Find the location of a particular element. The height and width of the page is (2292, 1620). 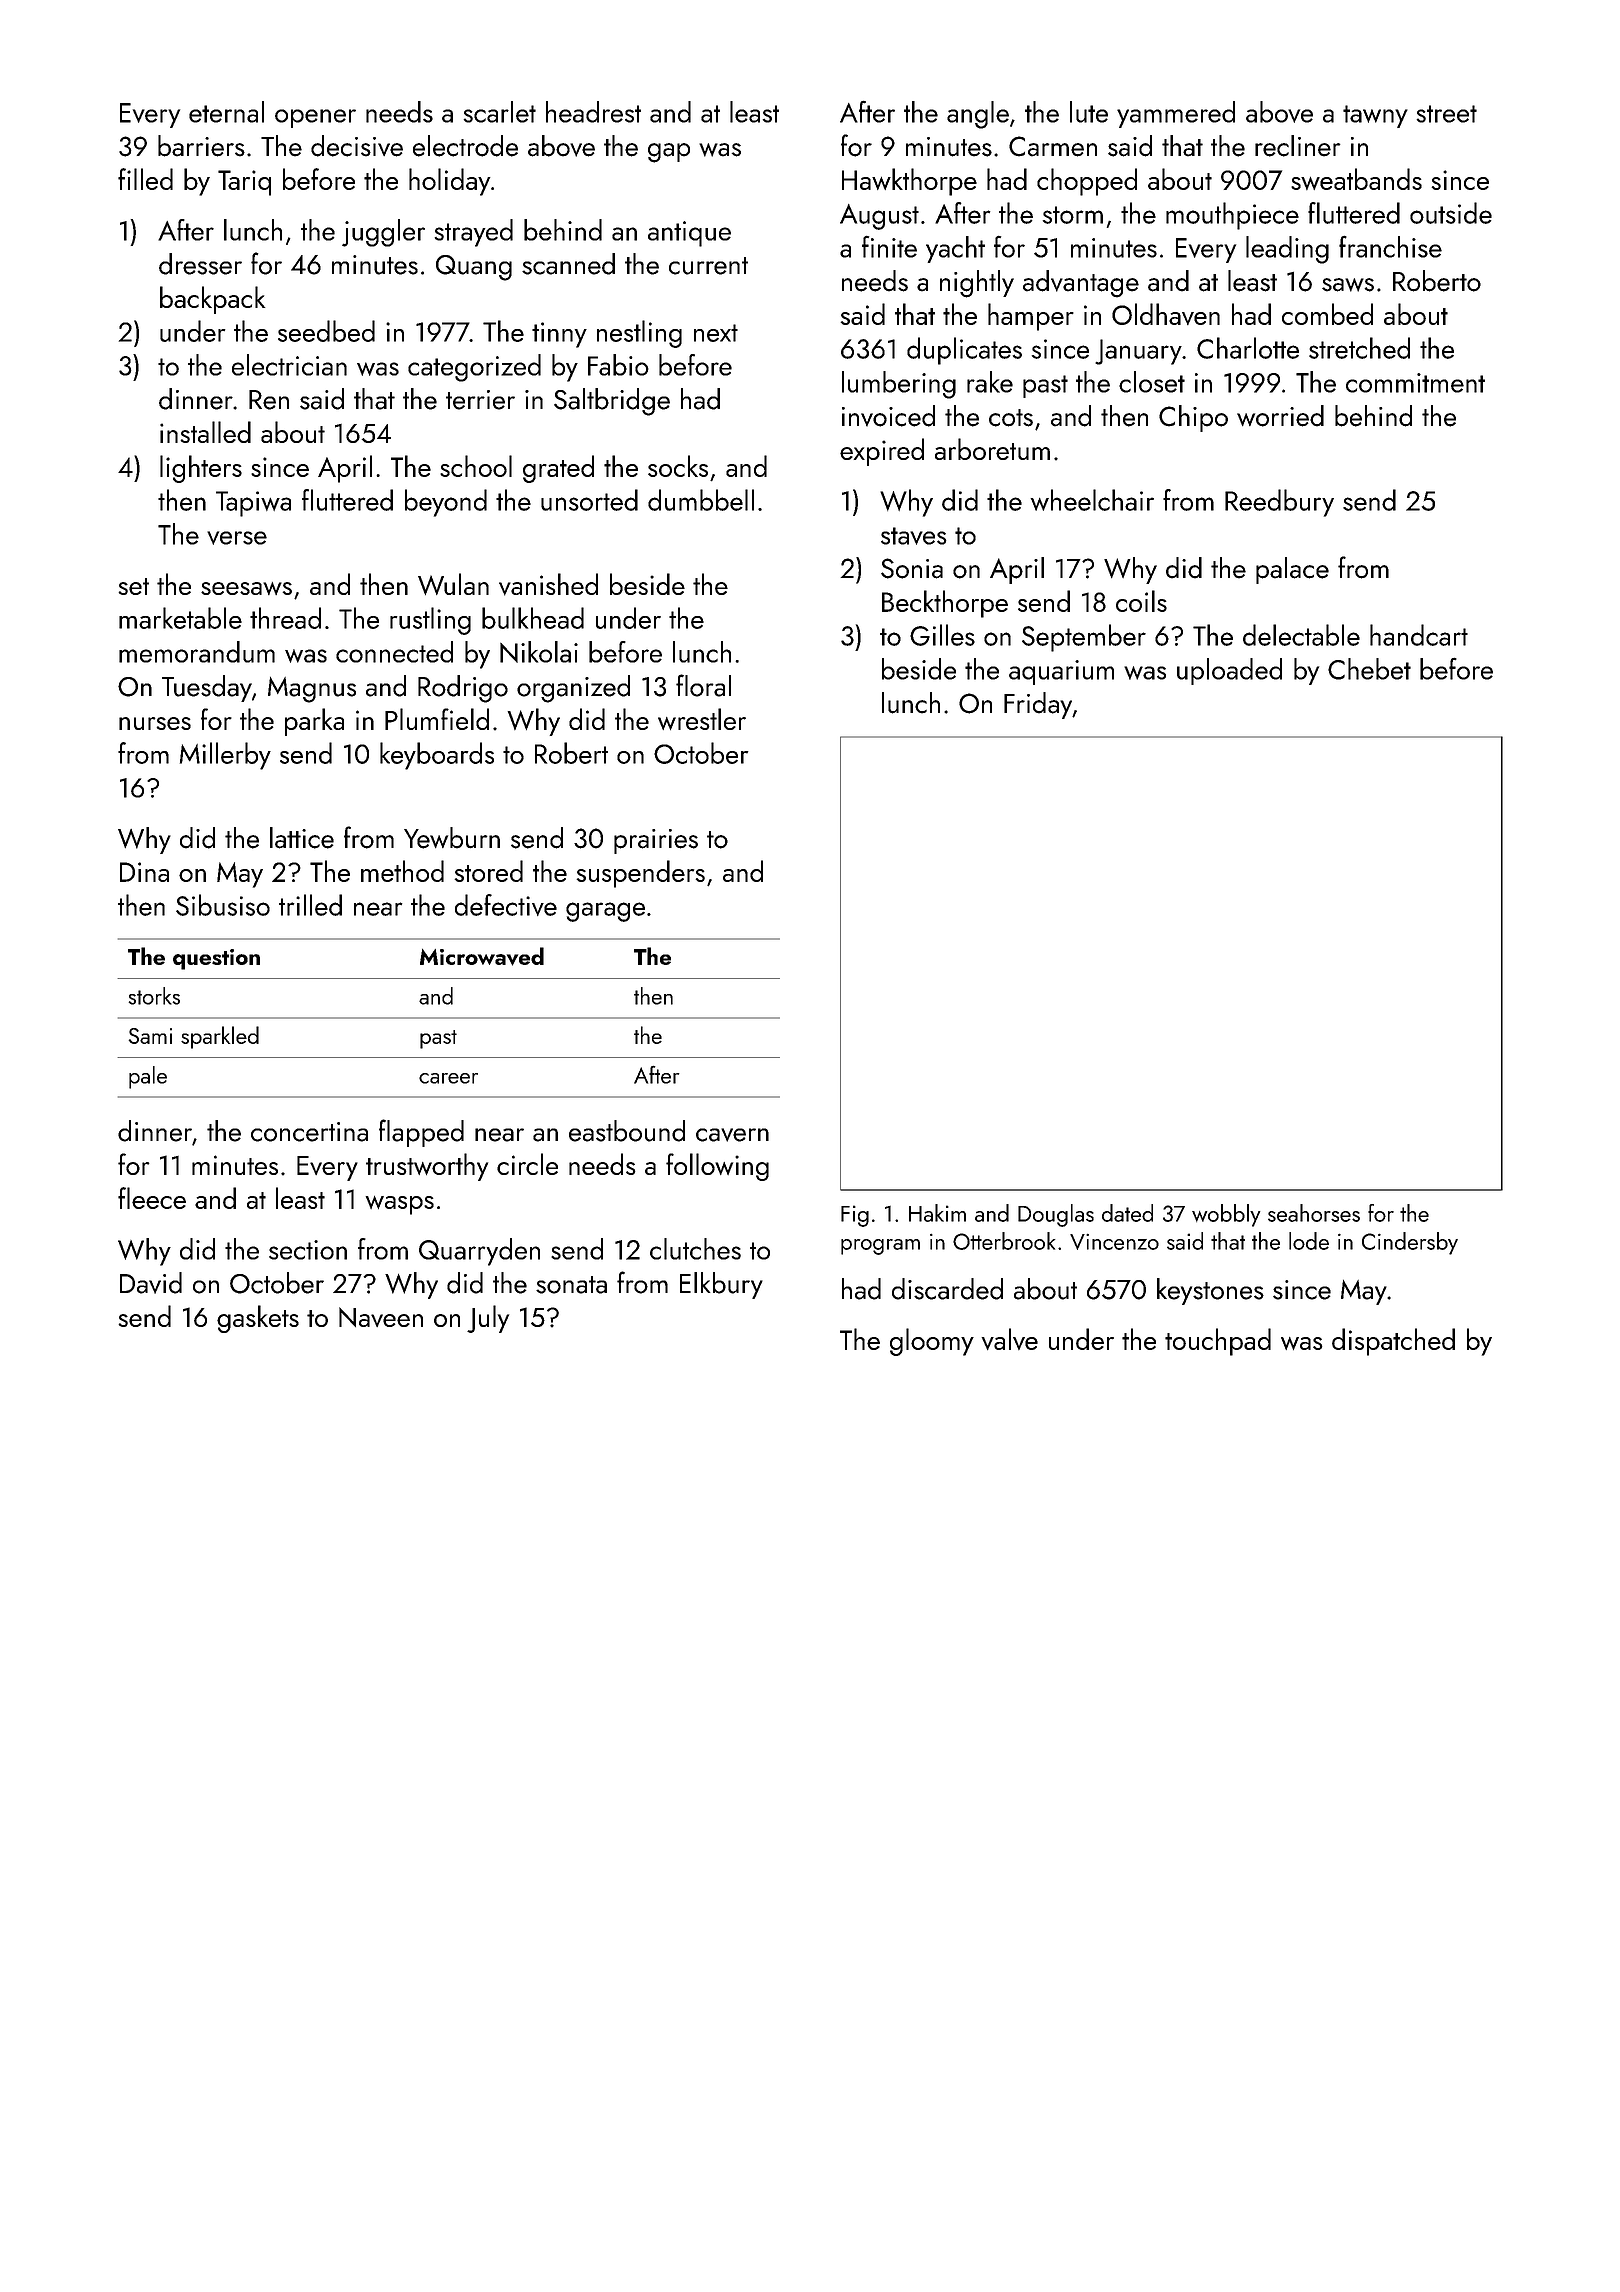

grated is located at coordinates (558, 469).
